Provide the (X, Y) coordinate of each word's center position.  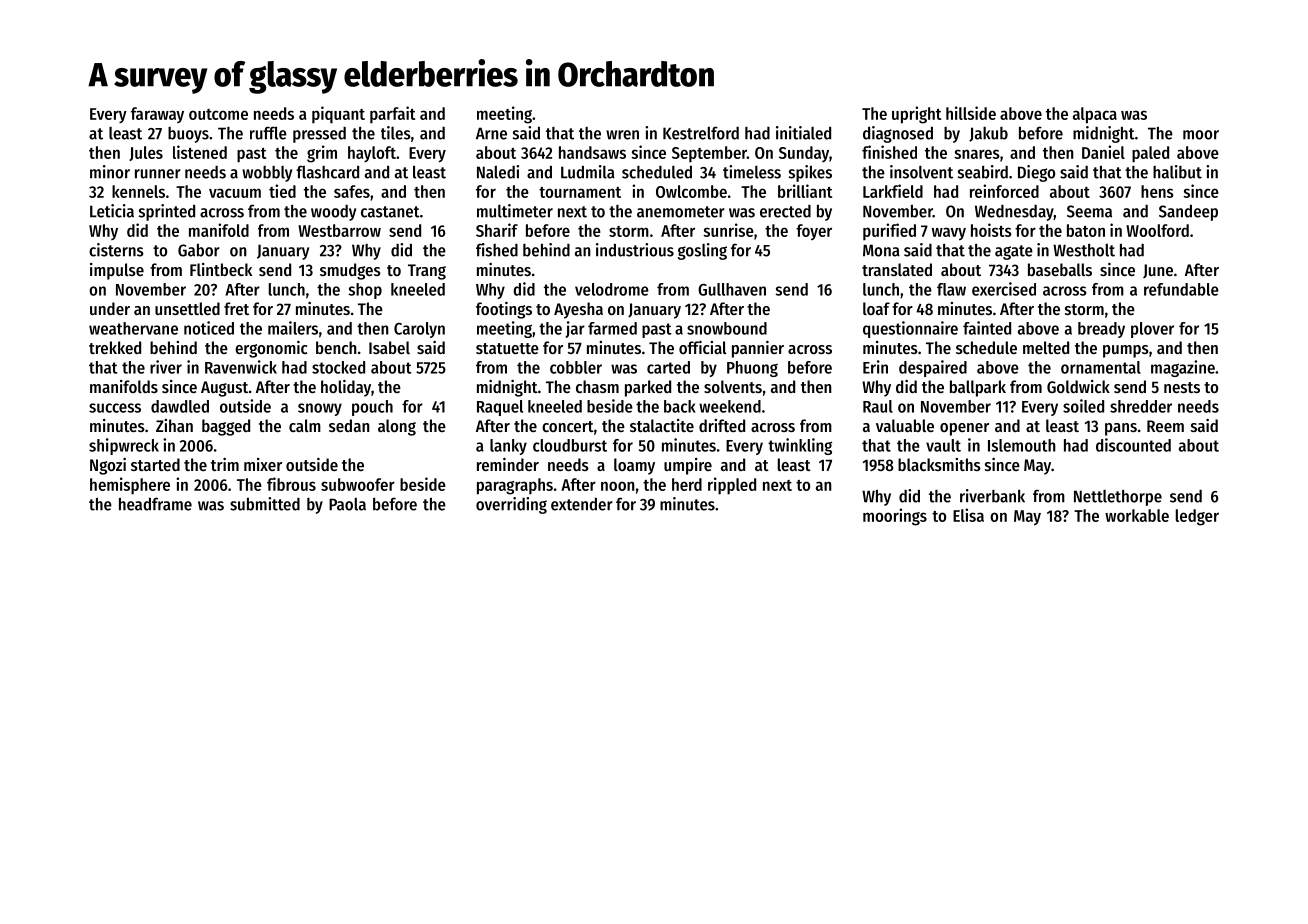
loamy (634, 466)
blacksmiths (939, 464)
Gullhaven (732, 289)
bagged (226, 427)
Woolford (1157, 230)
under (110, 308)
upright (916, 115)
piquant (338, 115)
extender (582, 504)
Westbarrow (339, 230)
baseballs (1060, 269)
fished (497, 250)
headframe (155, 504)
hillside (971, 113)
